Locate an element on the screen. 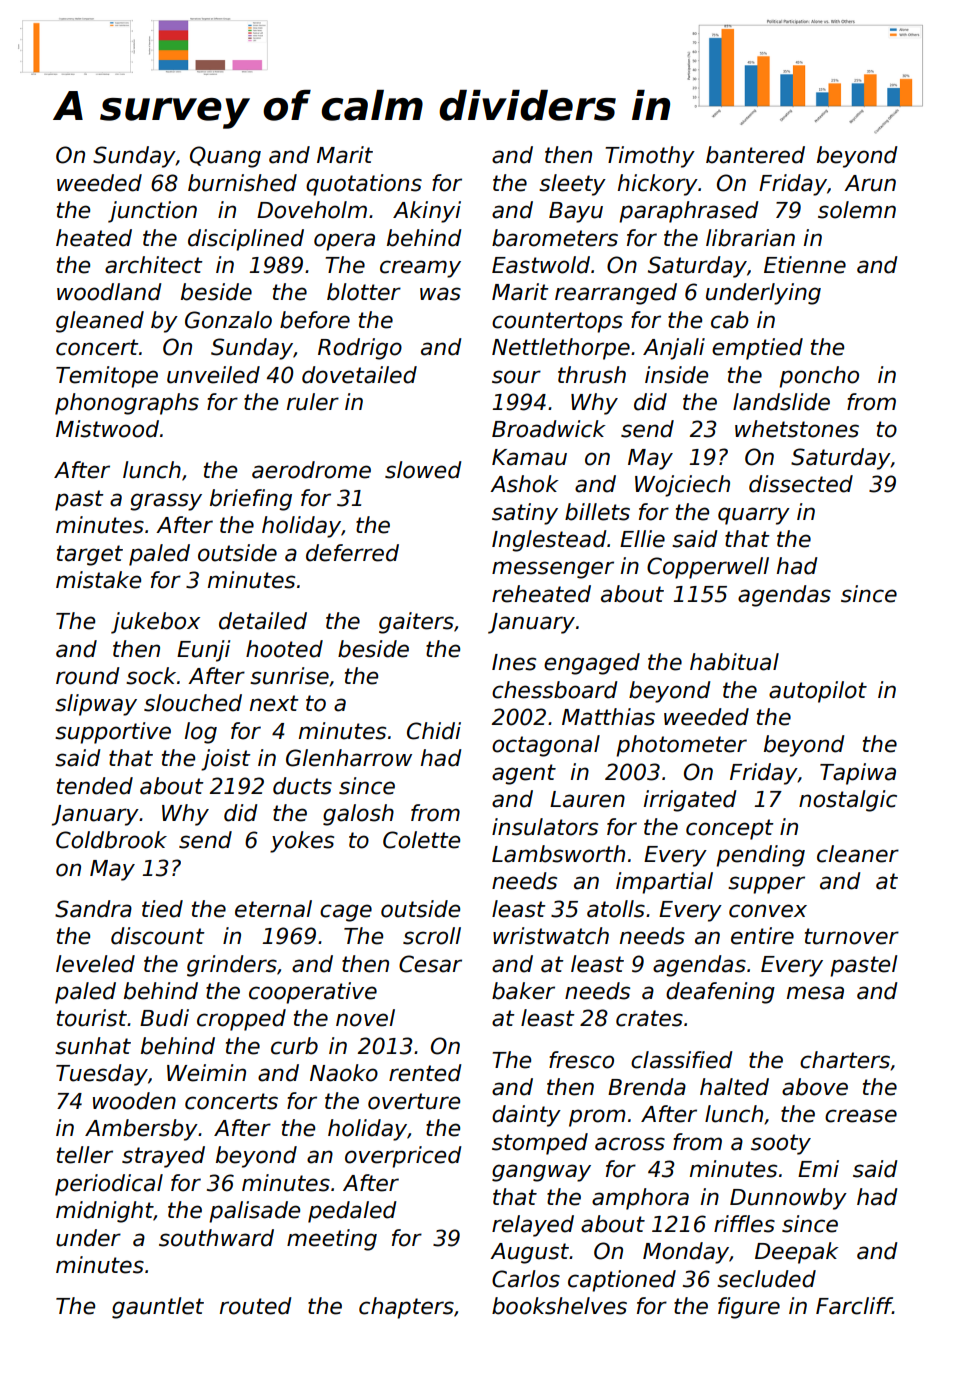 The height and width of the screenshot is (1381, 953). galosh is located at coordinates (358, 815).
